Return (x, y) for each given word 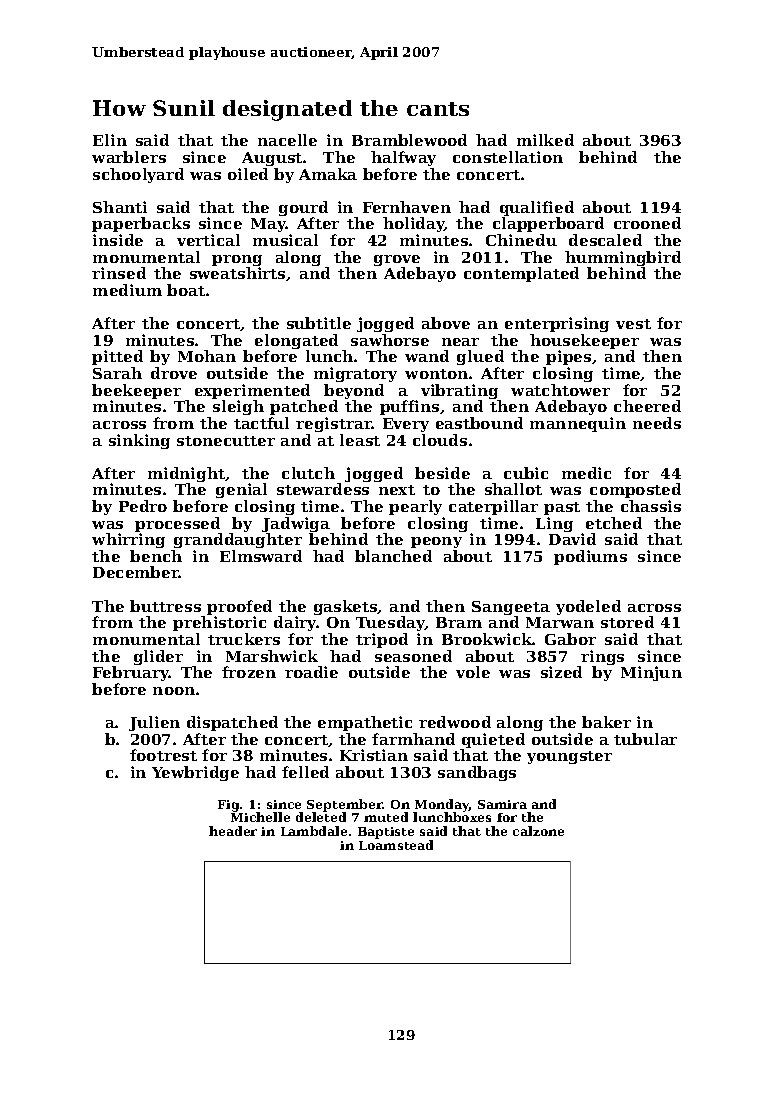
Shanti (120, 207)
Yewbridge (195, 773)
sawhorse (390, 340)
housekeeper (584, 341)
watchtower (560, 390)
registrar (334, 424)
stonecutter (226, 441)
